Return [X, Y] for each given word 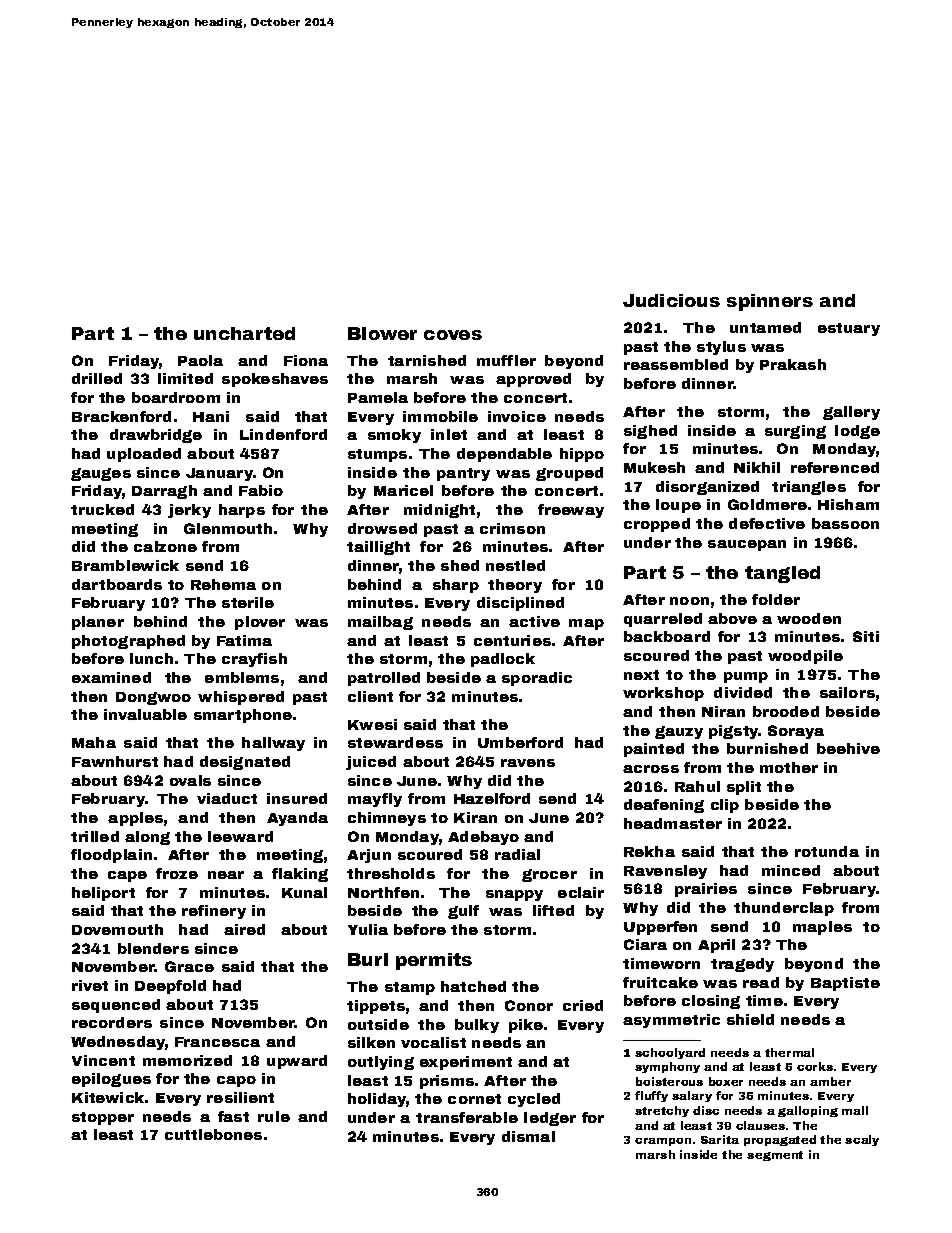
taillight [378, 548]
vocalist [433, 1042]
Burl [368, 959]
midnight [439, 511]
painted [654, 750]
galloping [808, 1111]
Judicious [671, 300]
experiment [466, 1063]
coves [453, 335]
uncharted [244, 333]
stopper [103, 1118]
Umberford [520, 742]
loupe [678, 506]
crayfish [254, 660]
